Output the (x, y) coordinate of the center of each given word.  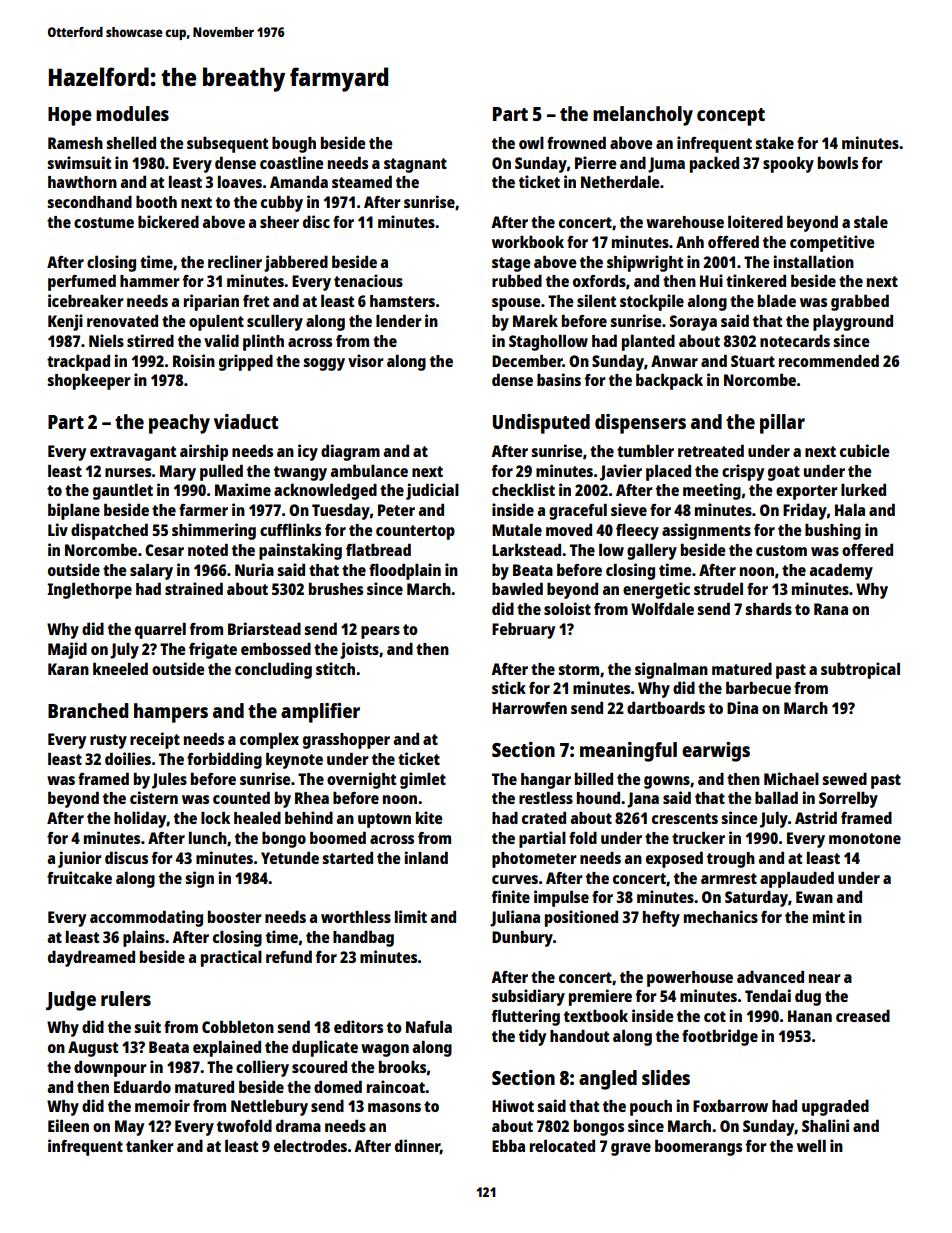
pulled (221, 472)
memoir (162, 1105)
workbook (528, 241)
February (523, 631)
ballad (776, 797)
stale (871, 221)
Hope (70, 116)
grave (631, 1149)
